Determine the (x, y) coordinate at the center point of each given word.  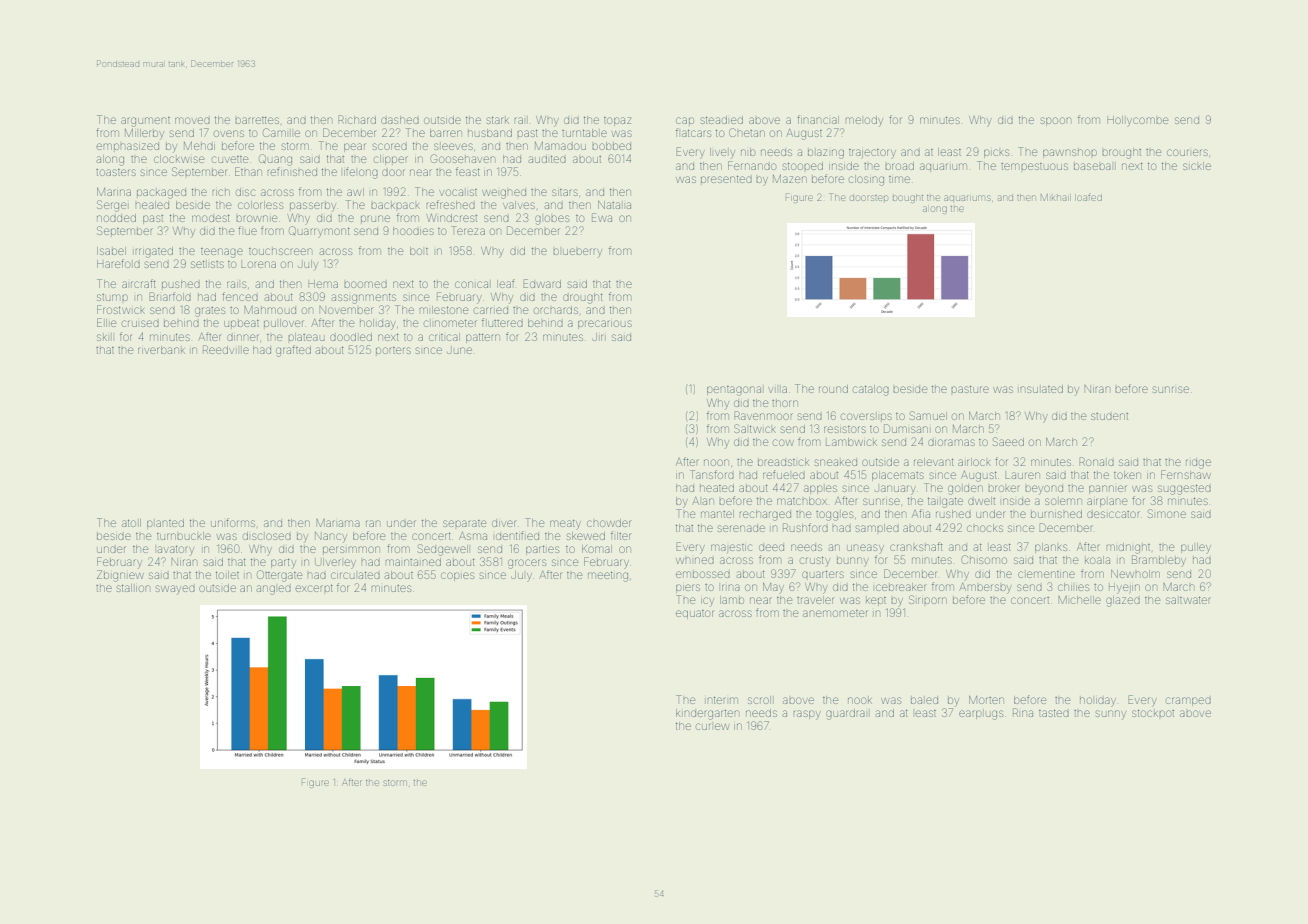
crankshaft (916, 546)
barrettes (257, 120)
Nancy (331, 537)
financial (818, 119)
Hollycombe (1137, 121)
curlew (712, 726)
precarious (605, 324)
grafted (293, 351)
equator (695, 614)
